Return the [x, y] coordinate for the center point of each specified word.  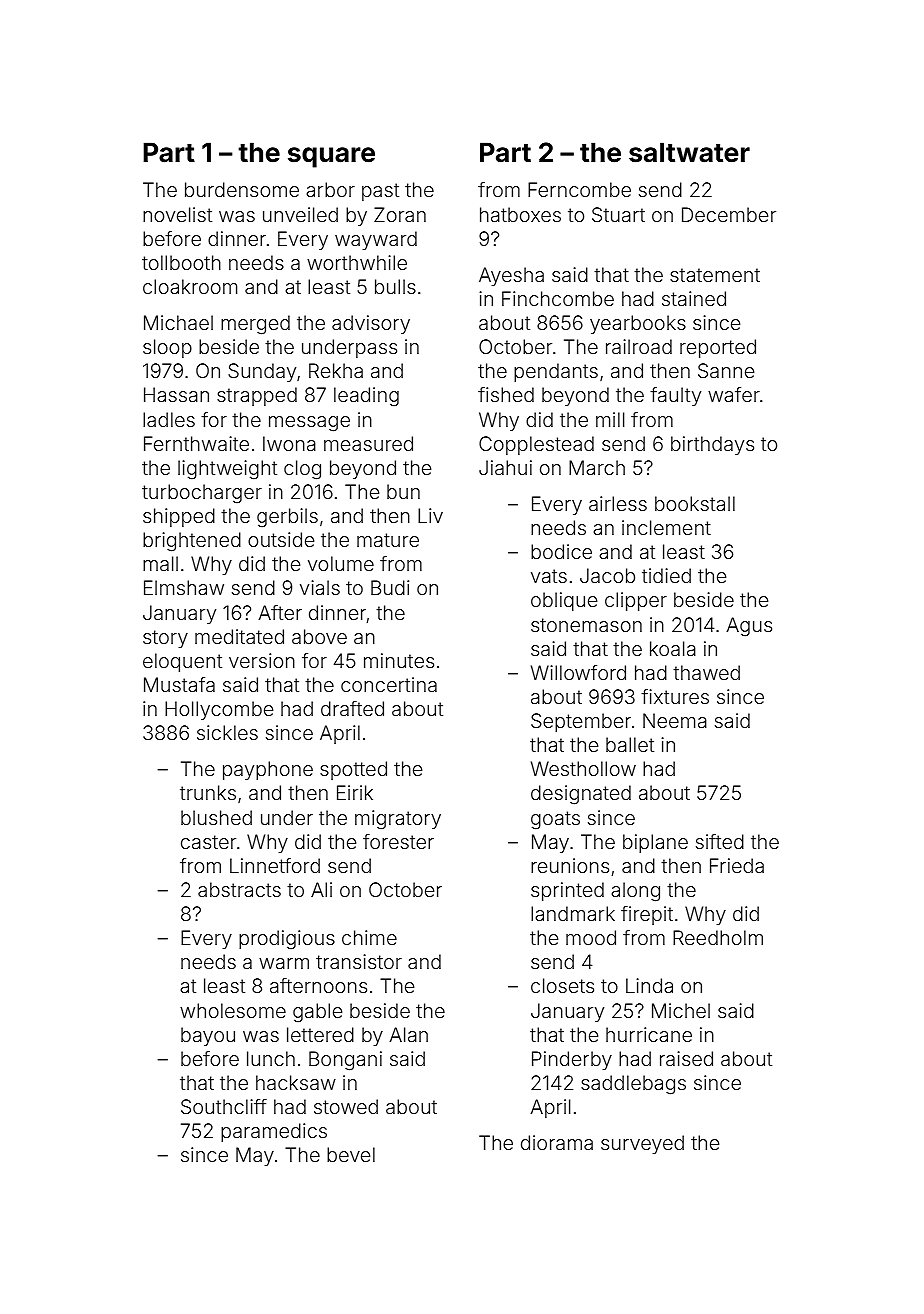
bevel [351, 1154]
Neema [675, 720]
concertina [389, 684]
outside [281, 539]
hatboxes [520, 214]
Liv [430, 515]
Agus [749, 627]
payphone [268, 770]
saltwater [689, 152]
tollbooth [181, 262]
